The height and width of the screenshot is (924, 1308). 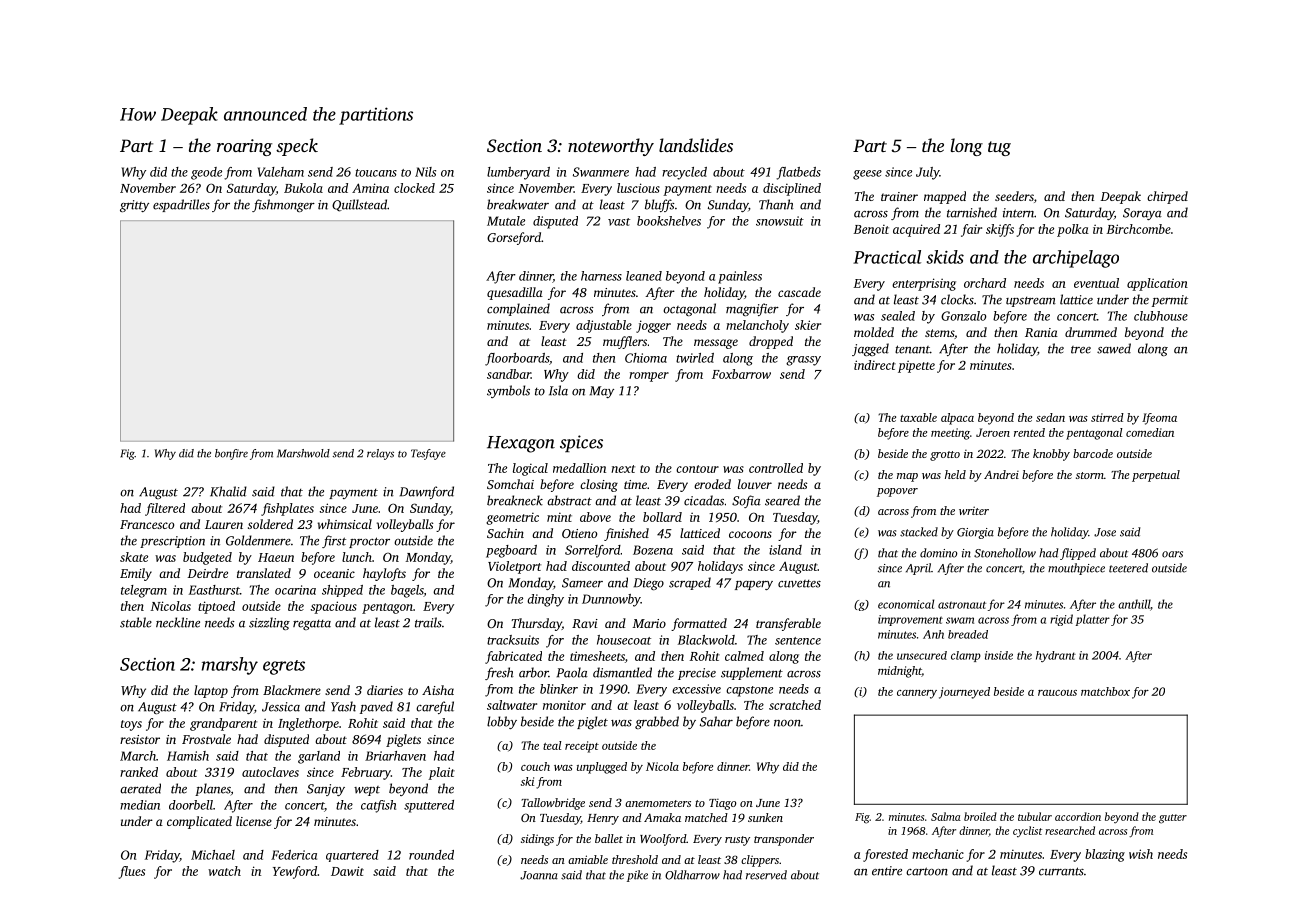 What do you see at coordinates (216, 607) in the screenshot?
I see `tiptoed` at bounding box center [216, 607].
